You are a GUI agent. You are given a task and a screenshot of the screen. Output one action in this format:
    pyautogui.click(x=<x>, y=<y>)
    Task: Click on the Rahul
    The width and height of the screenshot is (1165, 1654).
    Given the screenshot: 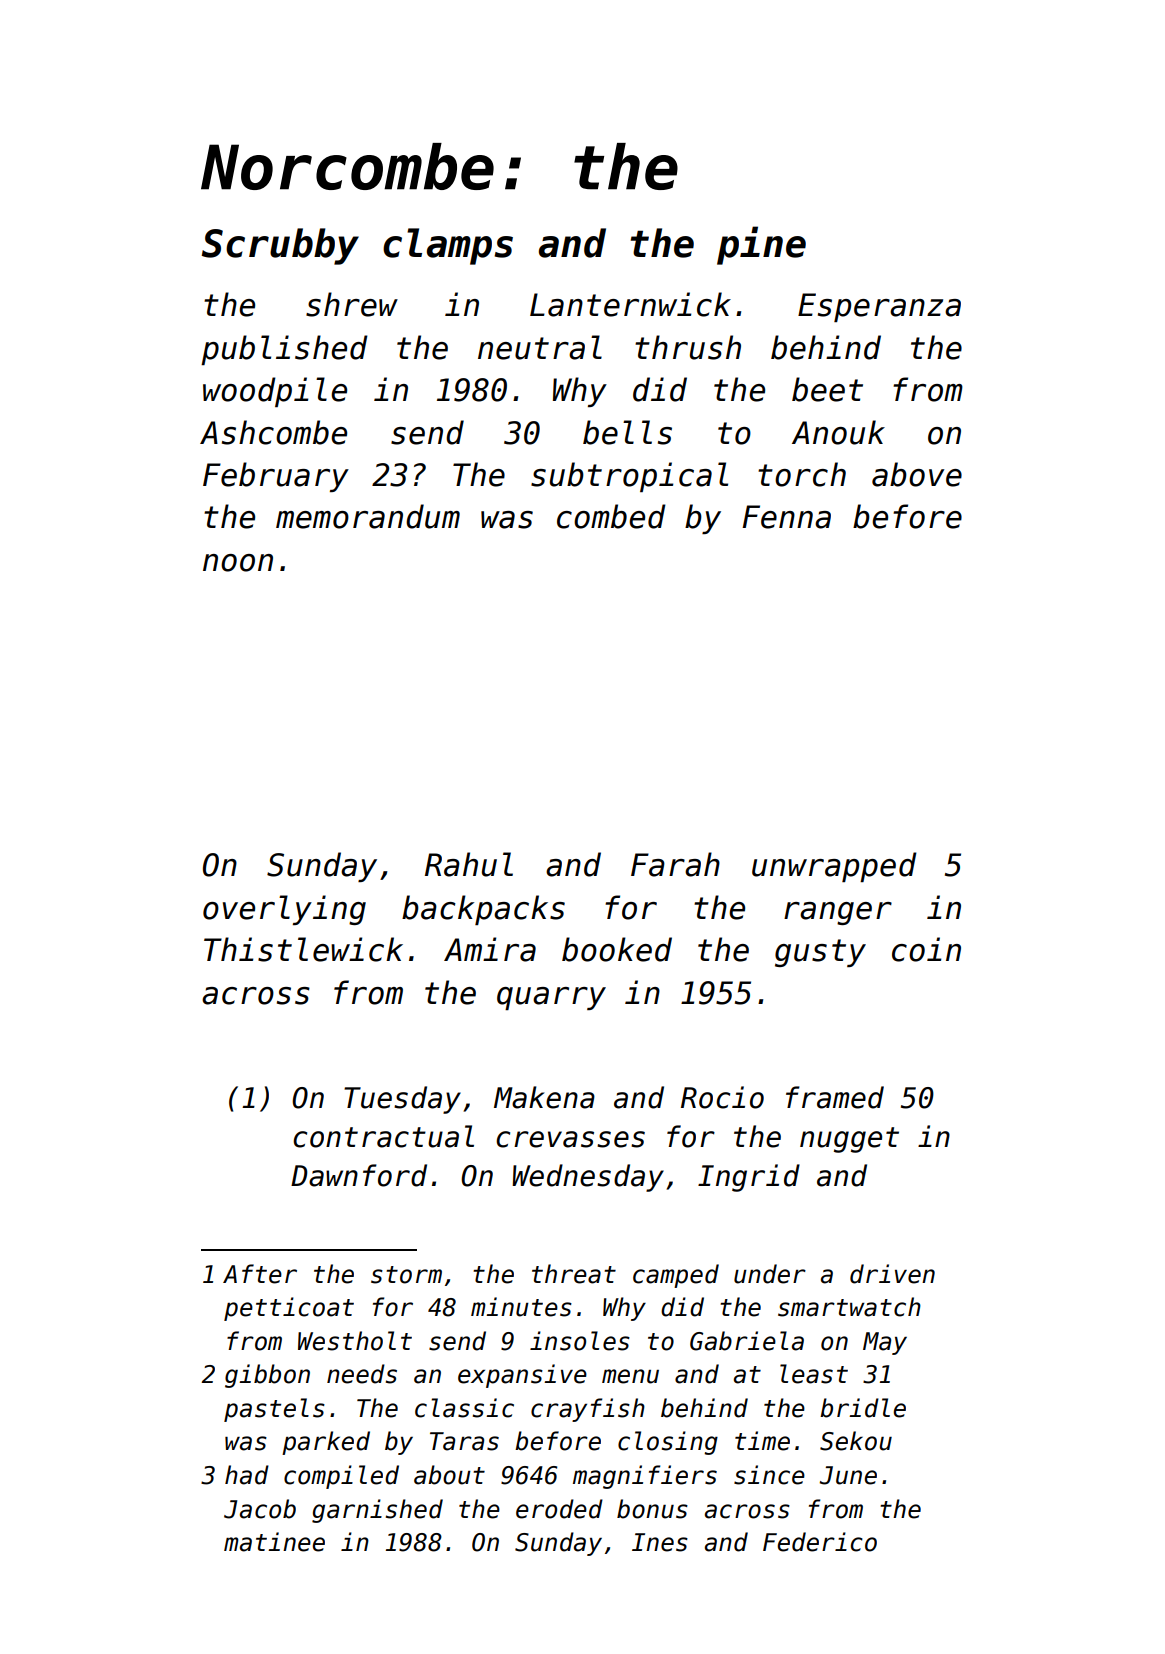 What is the action you would take?
    pyautogui.click(x=469, y=864)
